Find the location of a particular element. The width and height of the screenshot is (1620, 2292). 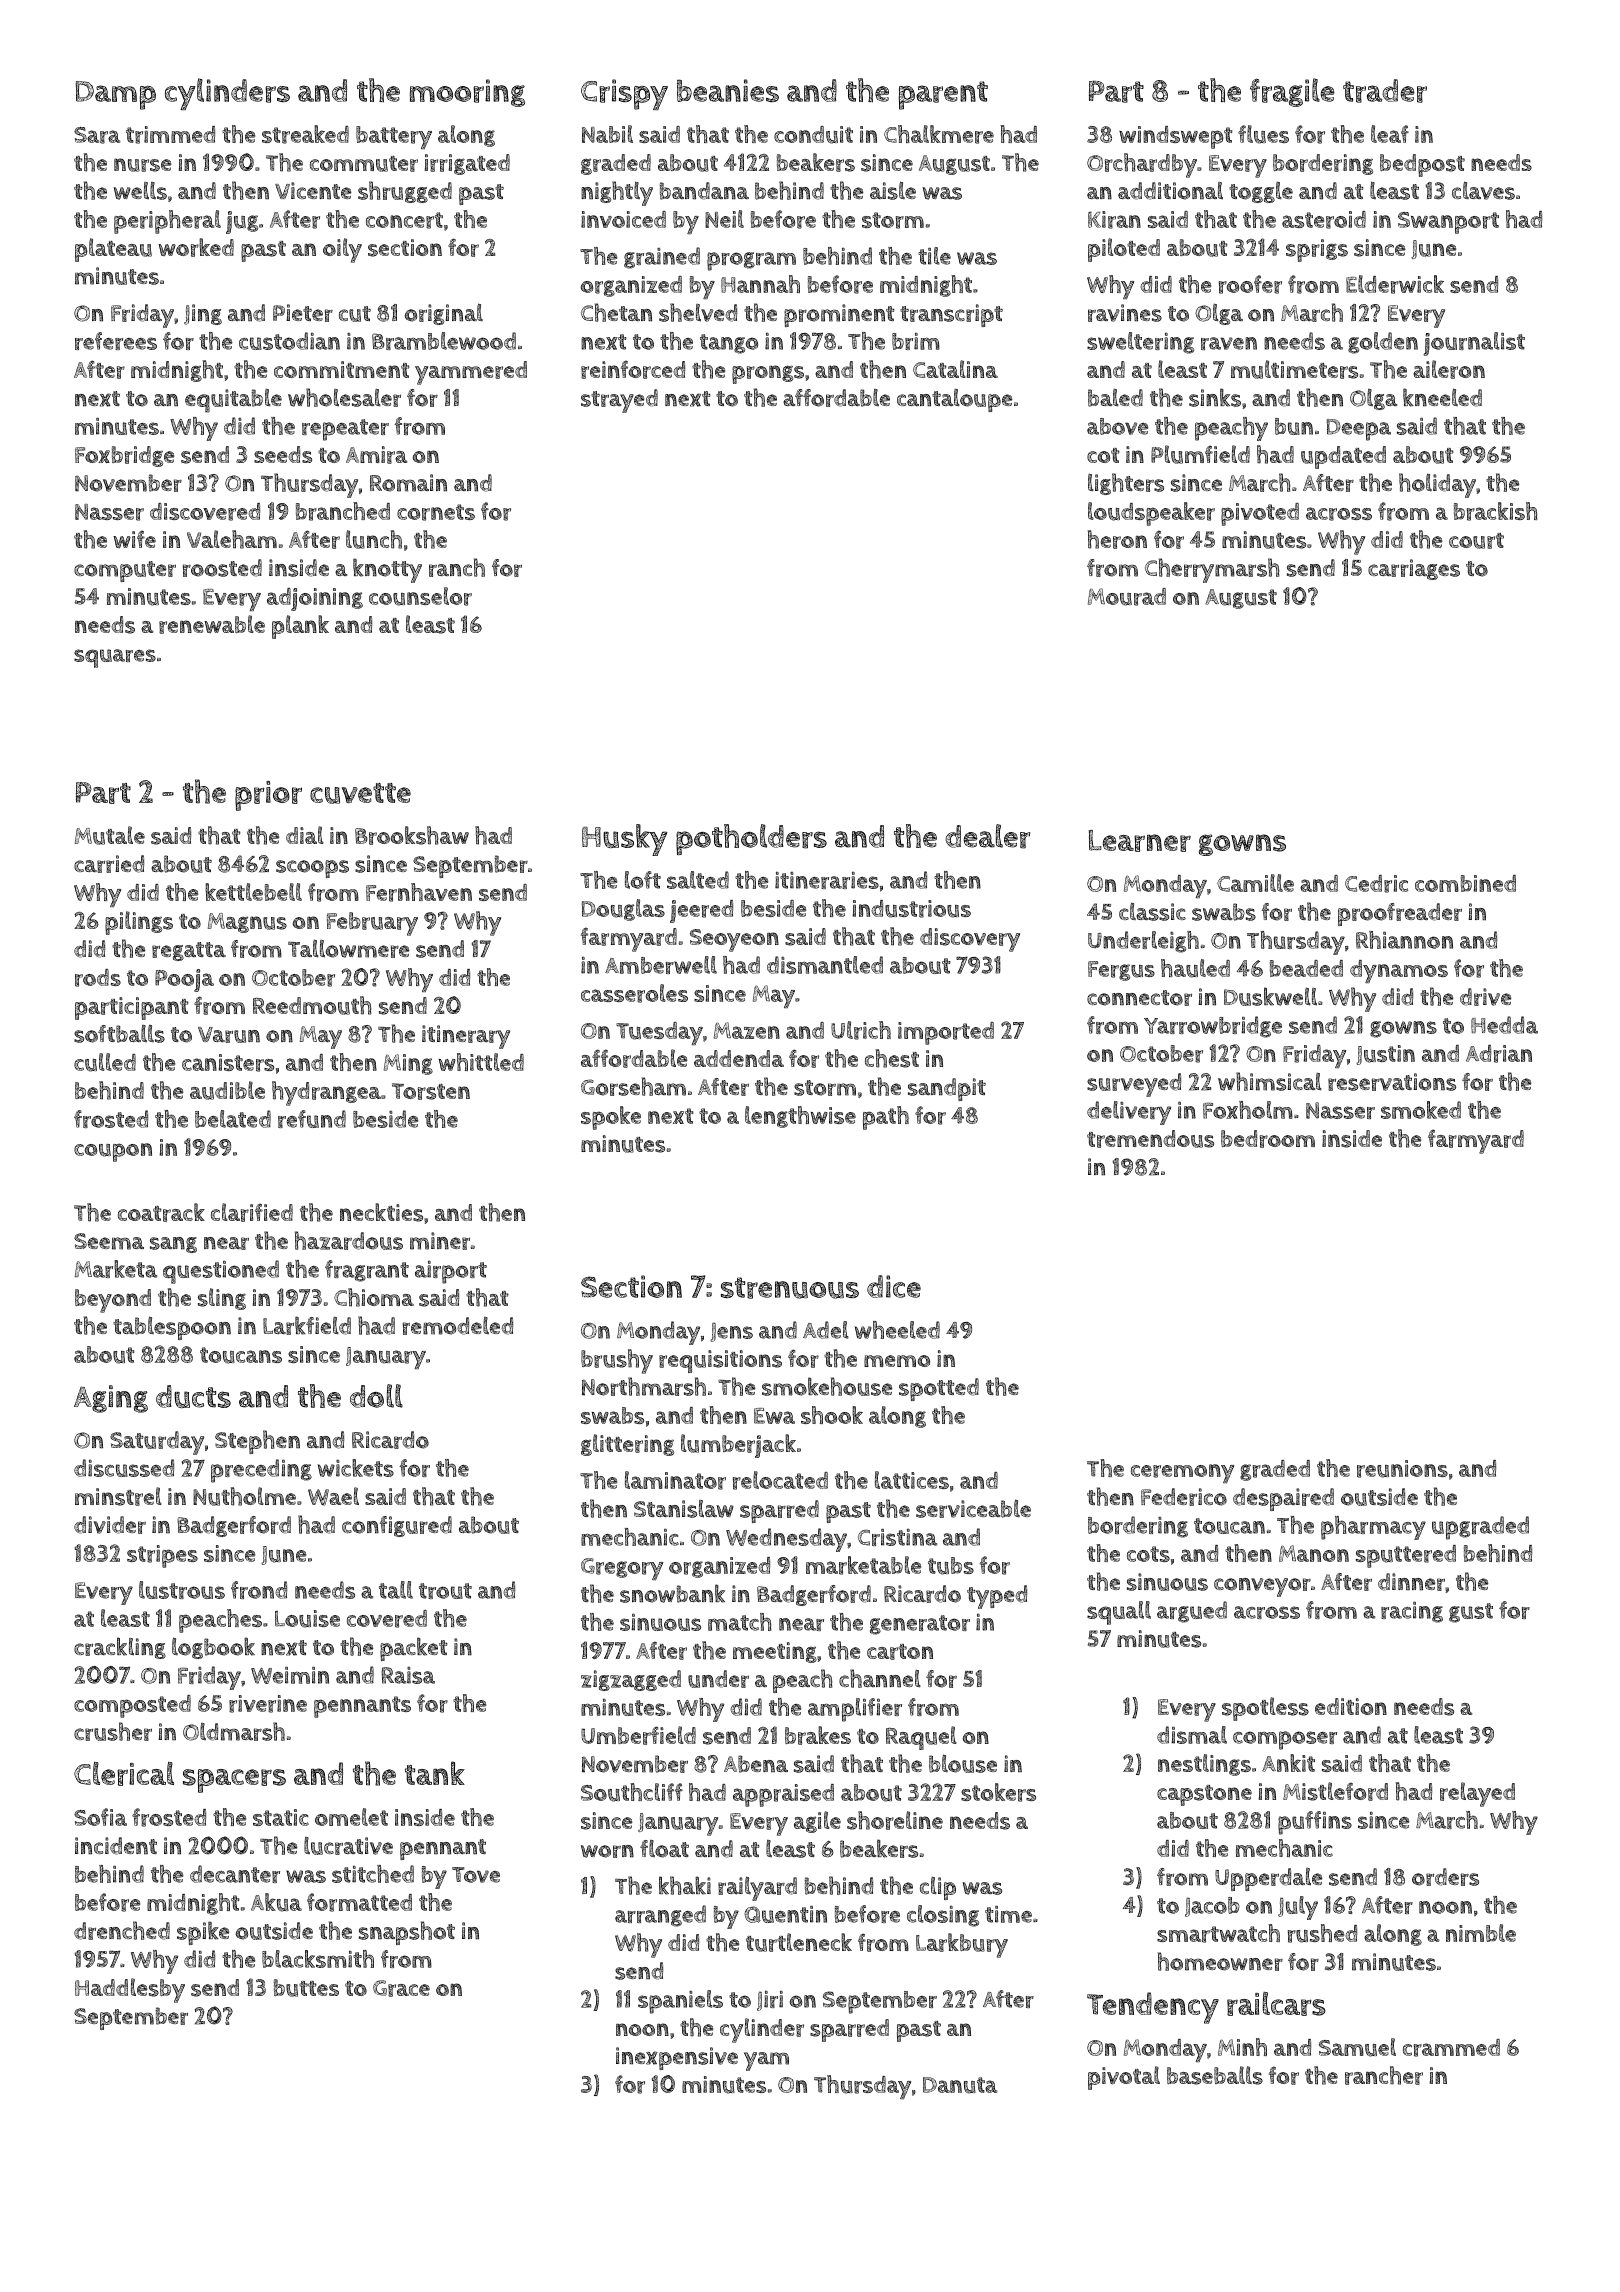

remodeled is located at coordinates (458, 1326).
